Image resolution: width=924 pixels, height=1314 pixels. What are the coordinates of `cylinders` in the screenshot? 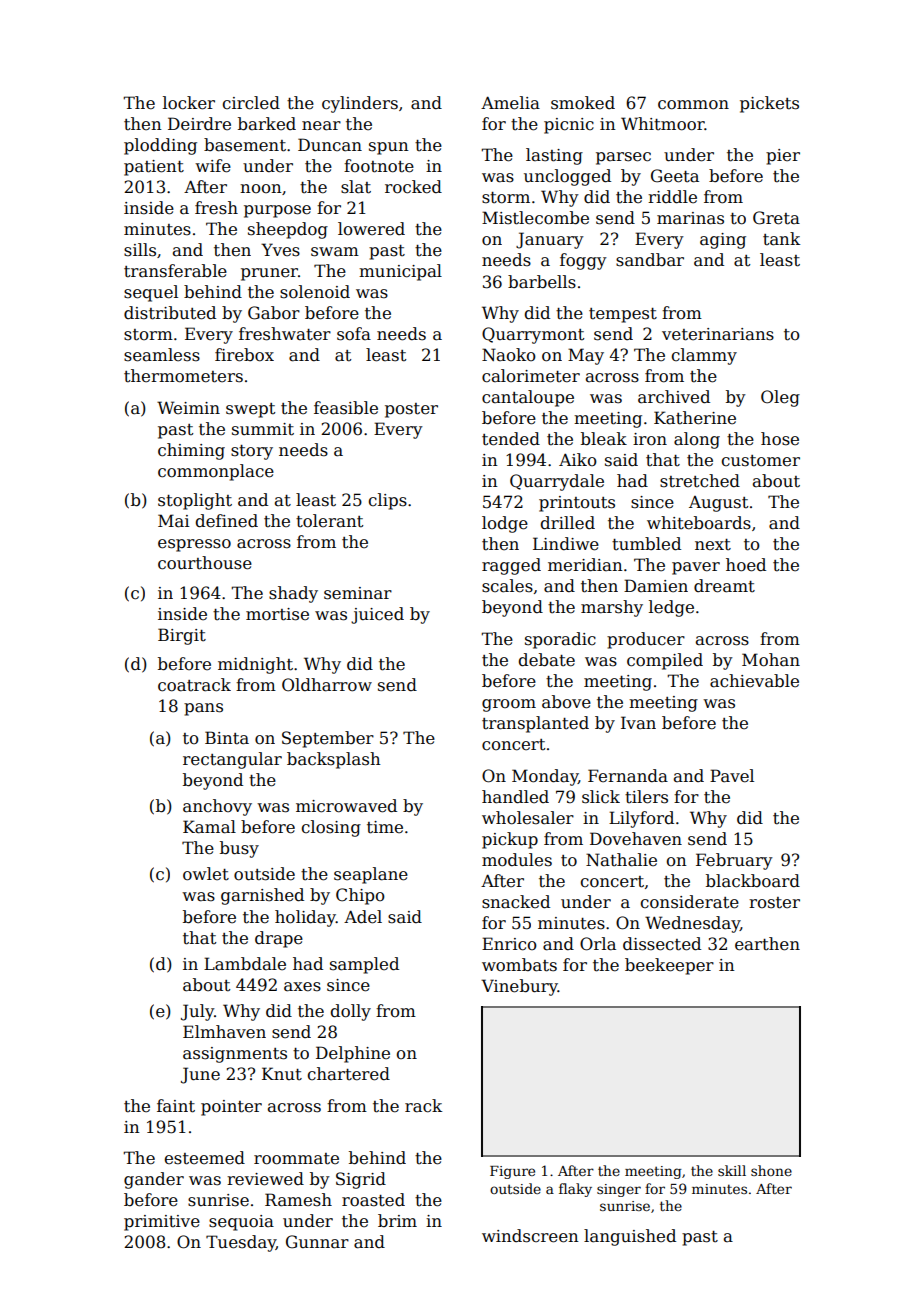 It's located at (360, 104).
